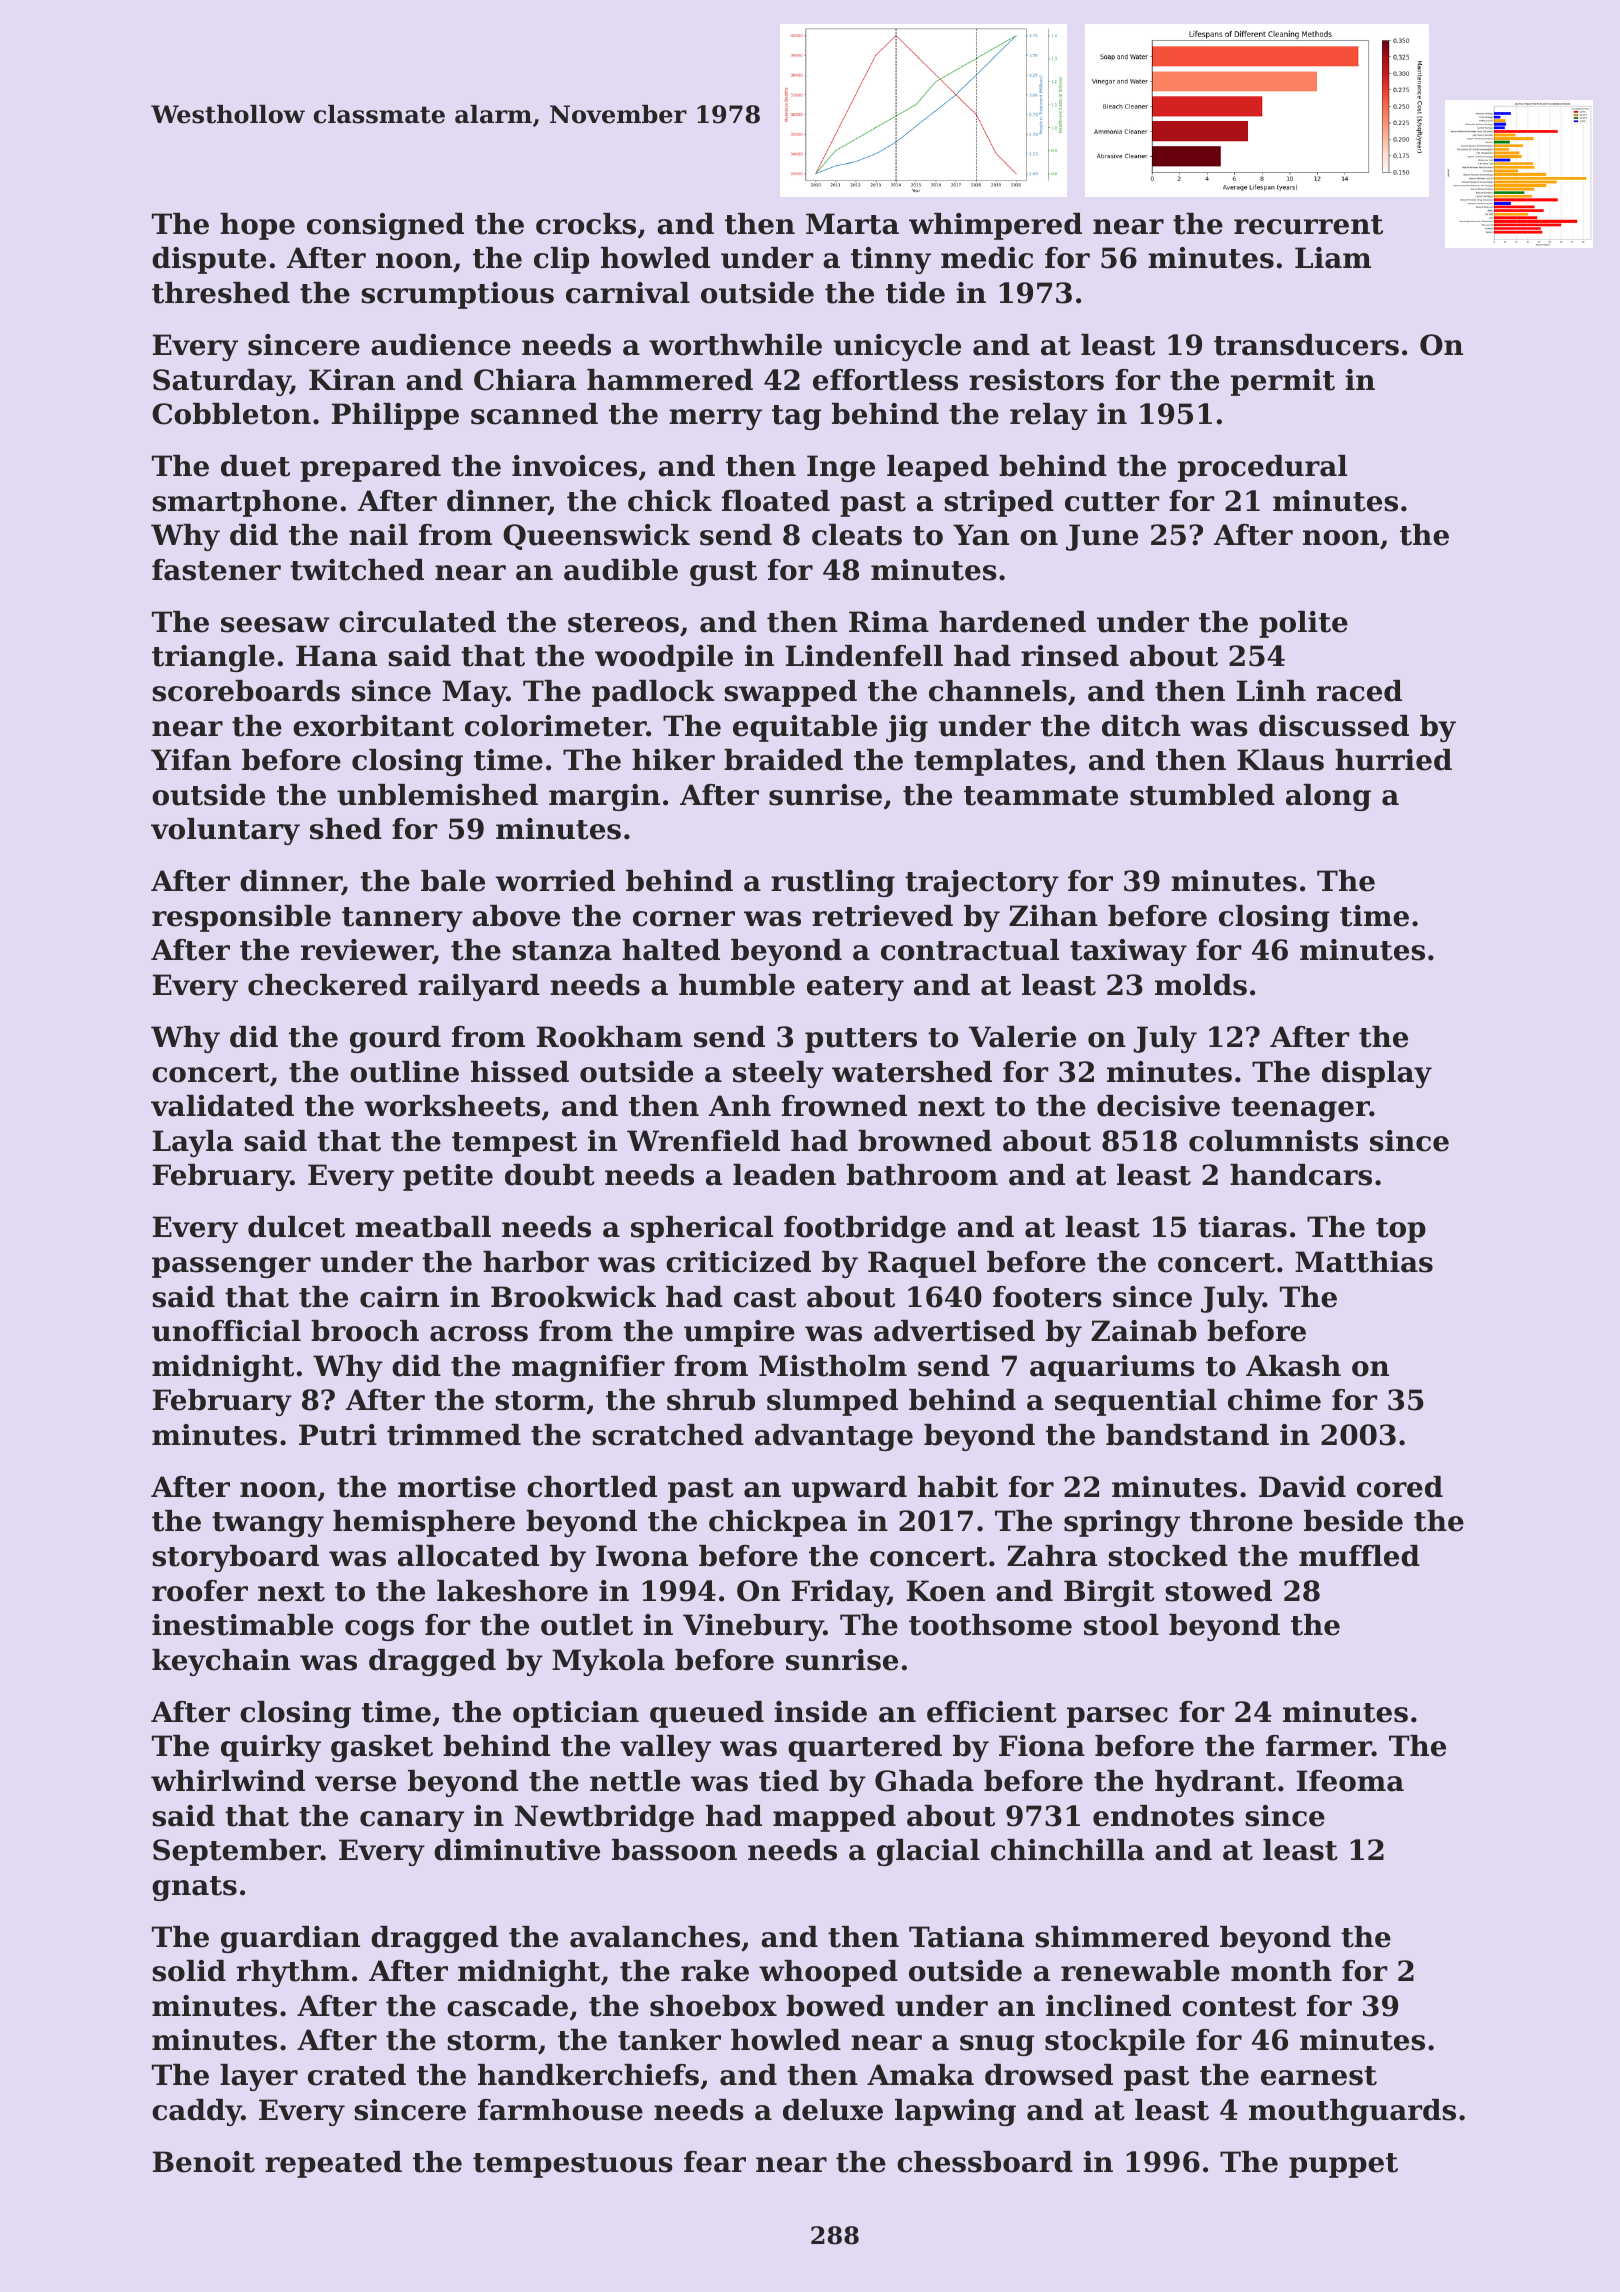  I want to click on transducers, so click(1306, 345).
